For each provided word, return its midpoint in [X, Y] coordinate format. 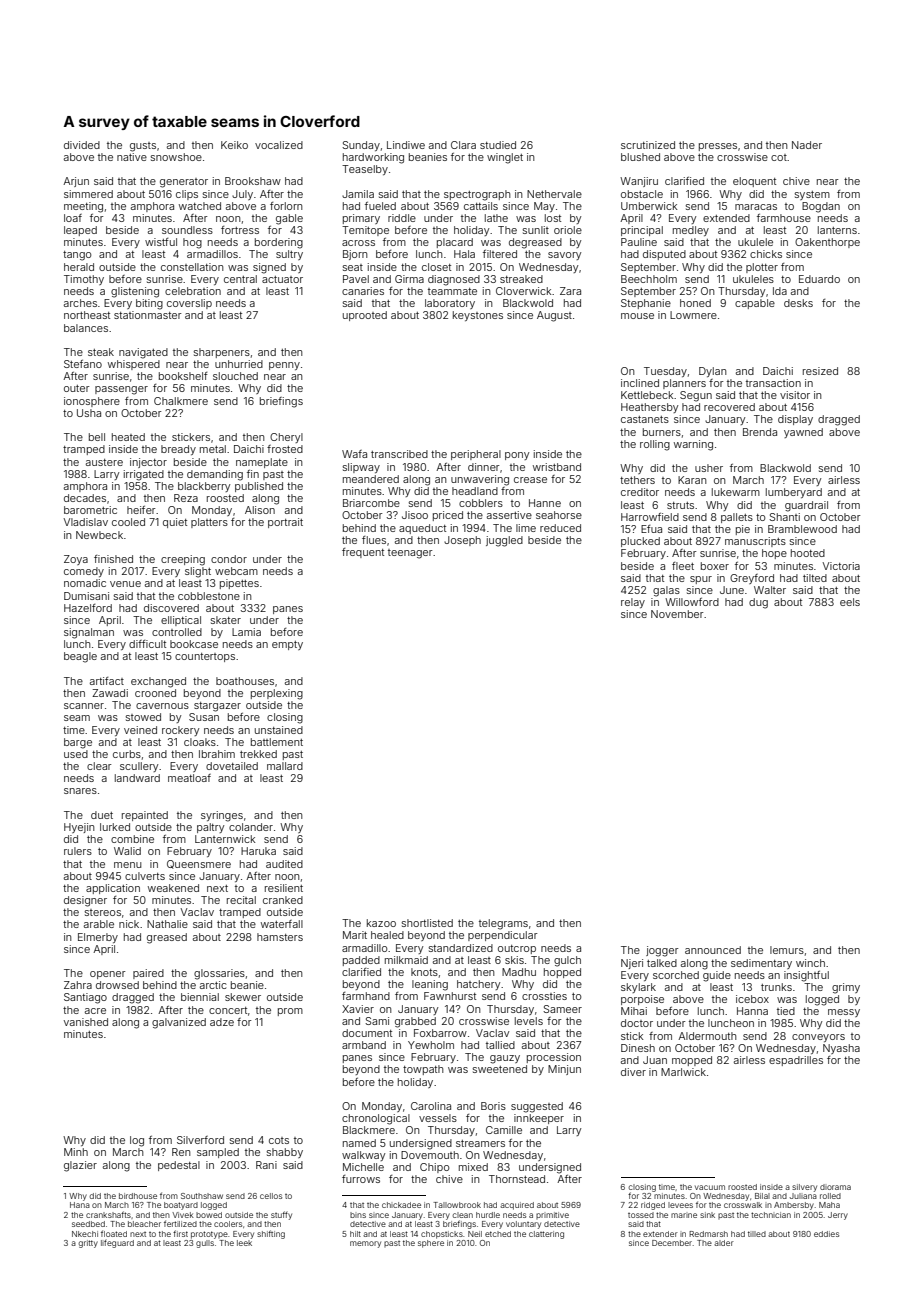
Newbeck [99, 535]
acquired [517, 1206]
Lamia [246, 632]
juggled [504, 541]
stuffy [281, 1215]
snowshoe [176, 157]
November [677, 614]
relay [633, 603]
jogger [662, 951]
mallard [285, 766]
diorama [835, 1187]
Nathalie [167, 924]
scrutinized [648, 145]
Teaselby [365, 170]
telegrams [503, 924]
